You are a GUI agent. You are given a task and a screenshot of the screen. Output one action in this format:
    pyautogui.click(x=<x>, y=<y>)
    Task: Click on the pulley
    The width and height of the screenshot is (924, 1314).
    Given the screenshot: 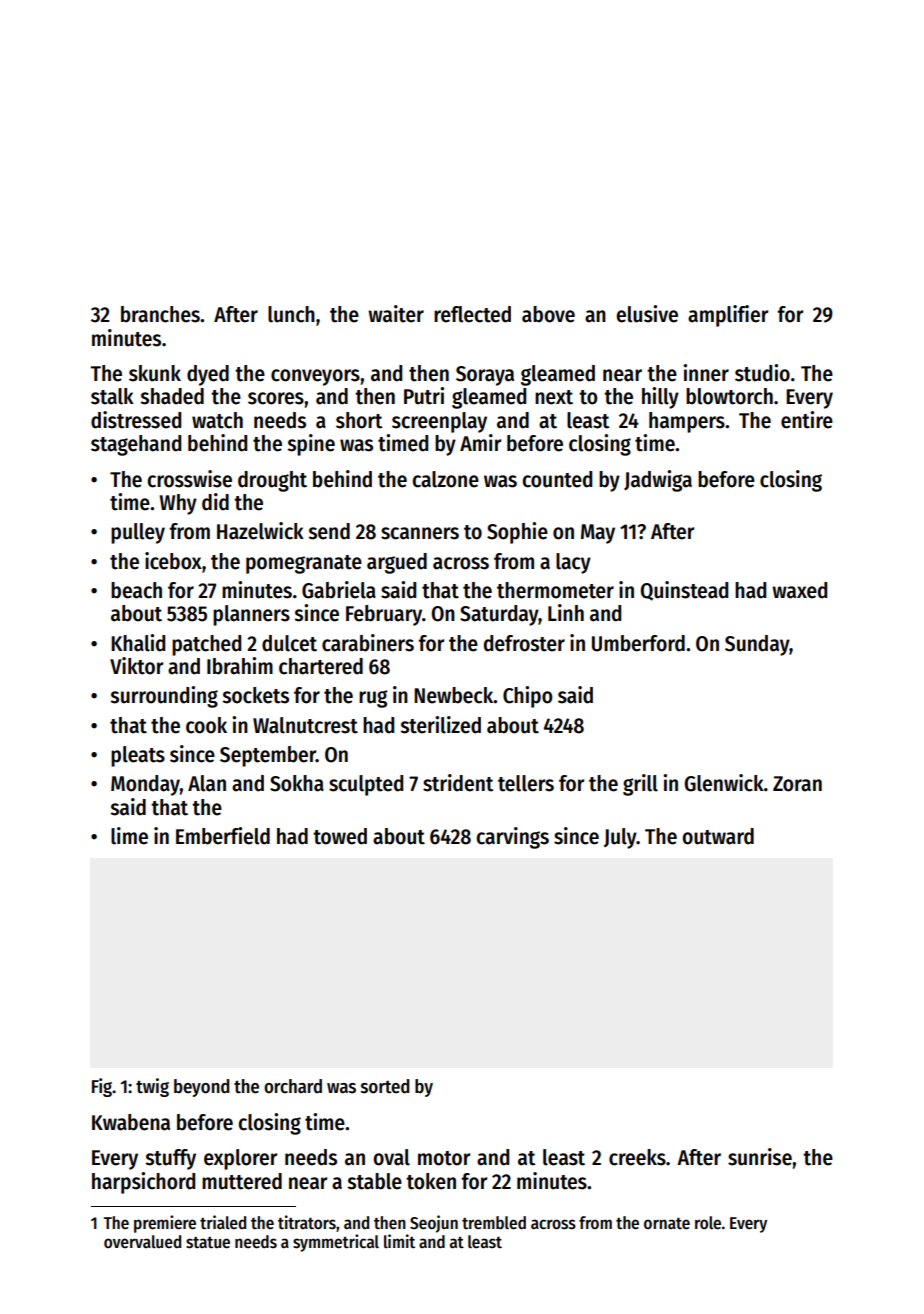 What is the action you would take?
    pyautogui.click(x=138, y=533)
